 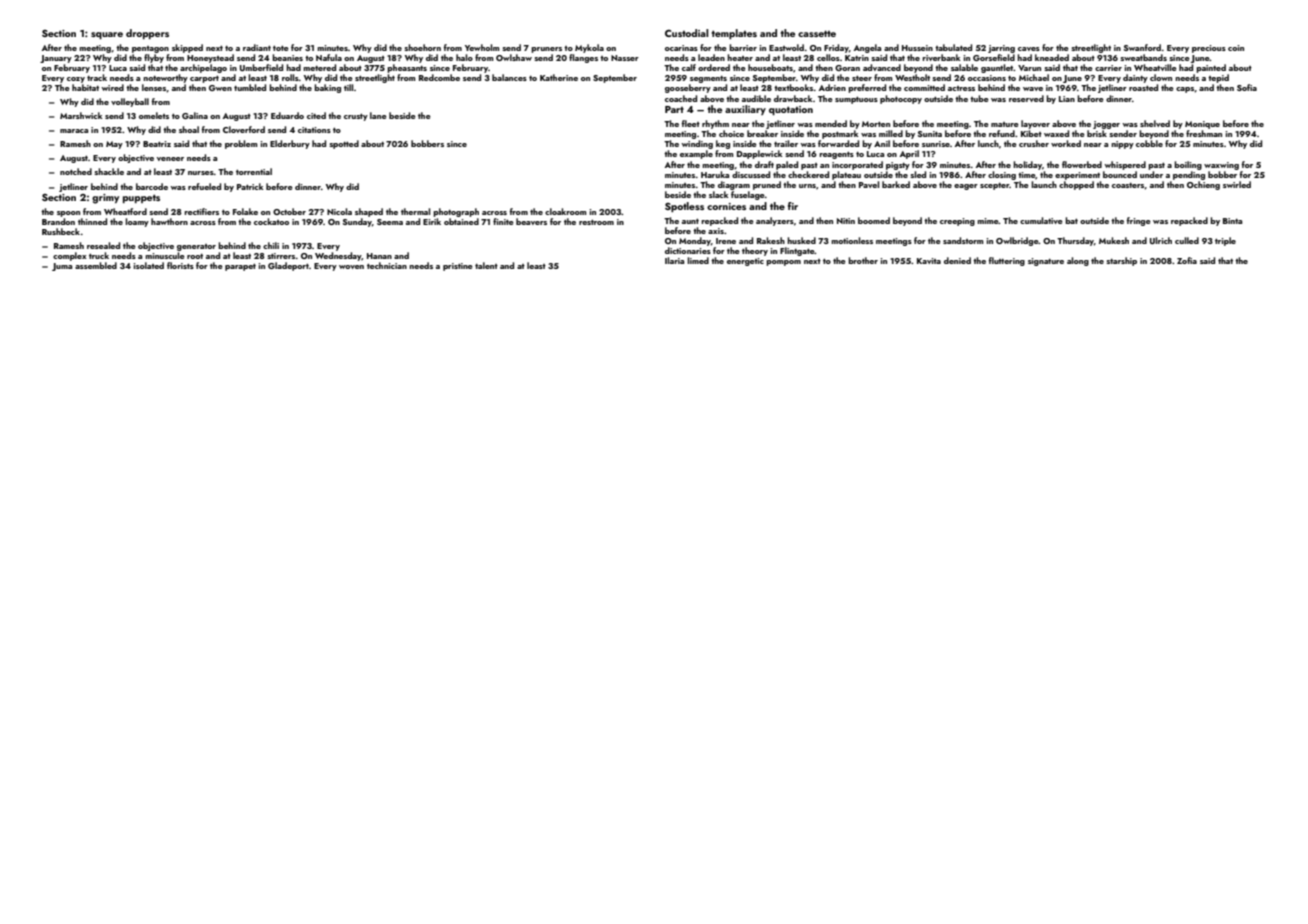 What do you see at coordinates (1125, 165) in the page?
I see `whispered` at bounding box center [1125, 165].
